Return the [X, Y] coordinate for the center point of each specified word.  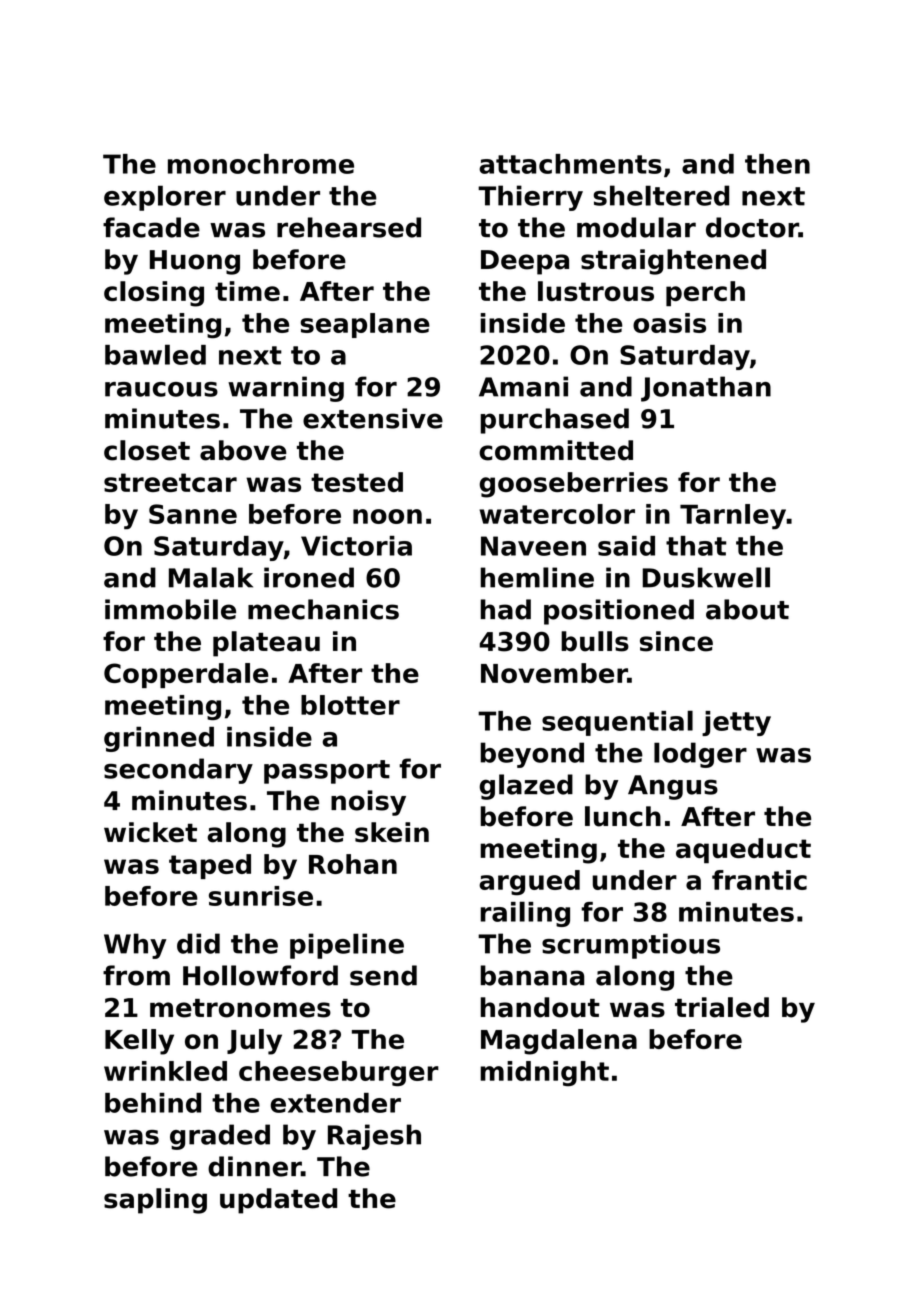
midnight [544, 1073]
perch [705, 293]
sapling [155, 1201]
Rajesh [374, 1137]
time [247, 291]
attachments [570, 164]
